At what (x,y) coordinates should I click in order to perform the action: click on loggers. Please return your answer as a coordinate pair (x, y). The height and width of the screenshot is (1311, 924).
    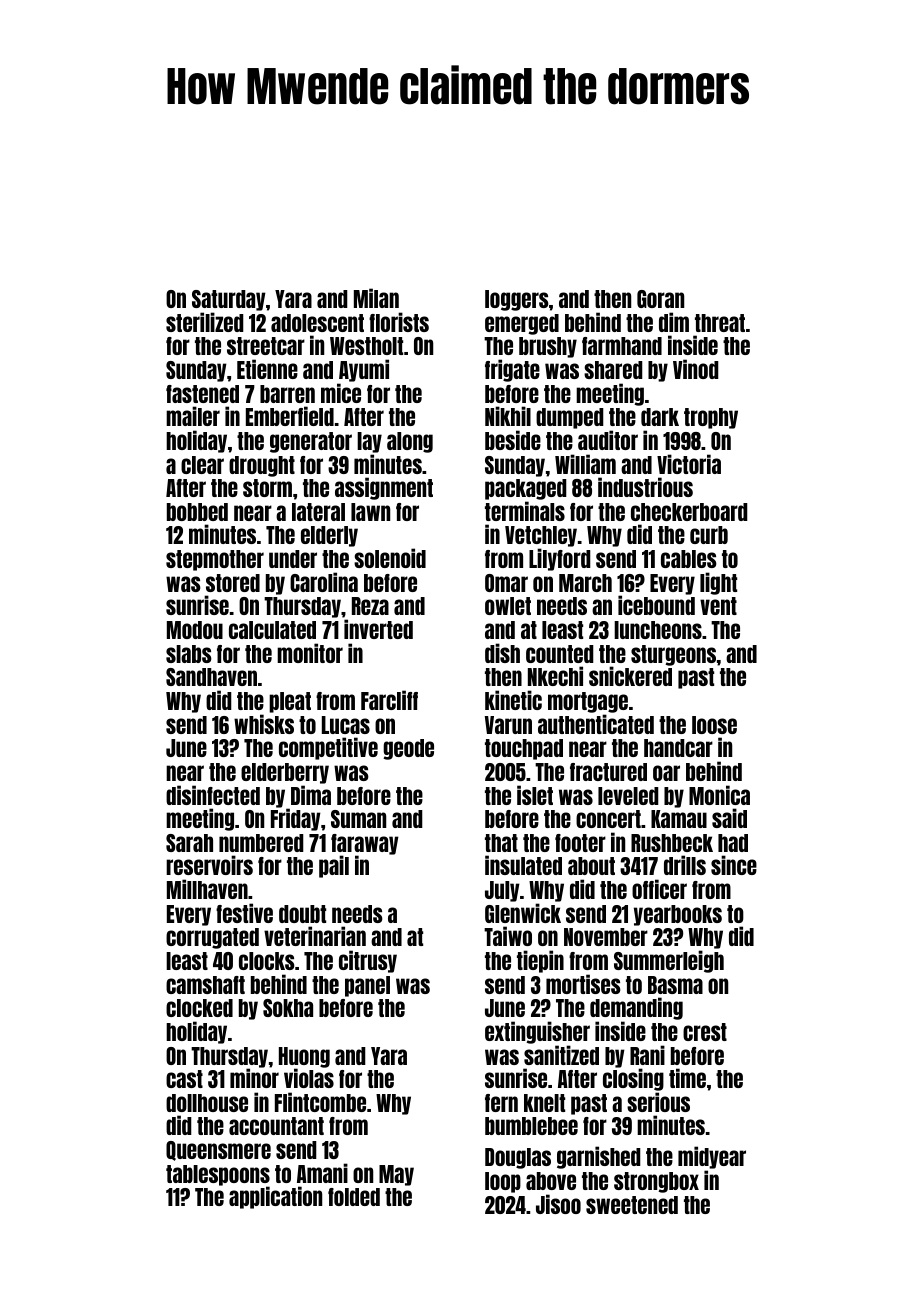
    Looking at the image, I should click on (517, 300).
